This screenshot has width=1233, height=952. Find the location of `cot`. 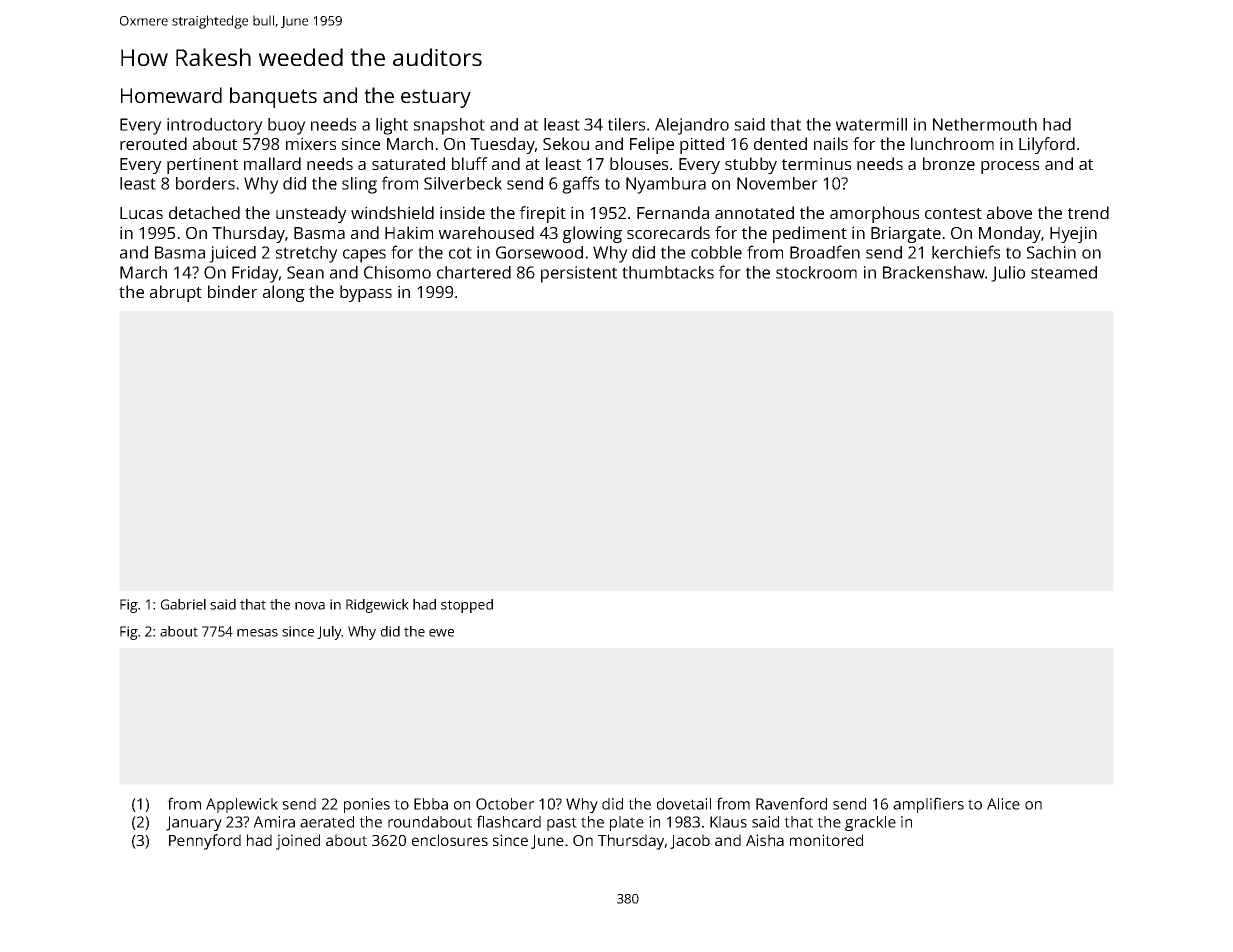

cot is located at coordinates (460, 253).
